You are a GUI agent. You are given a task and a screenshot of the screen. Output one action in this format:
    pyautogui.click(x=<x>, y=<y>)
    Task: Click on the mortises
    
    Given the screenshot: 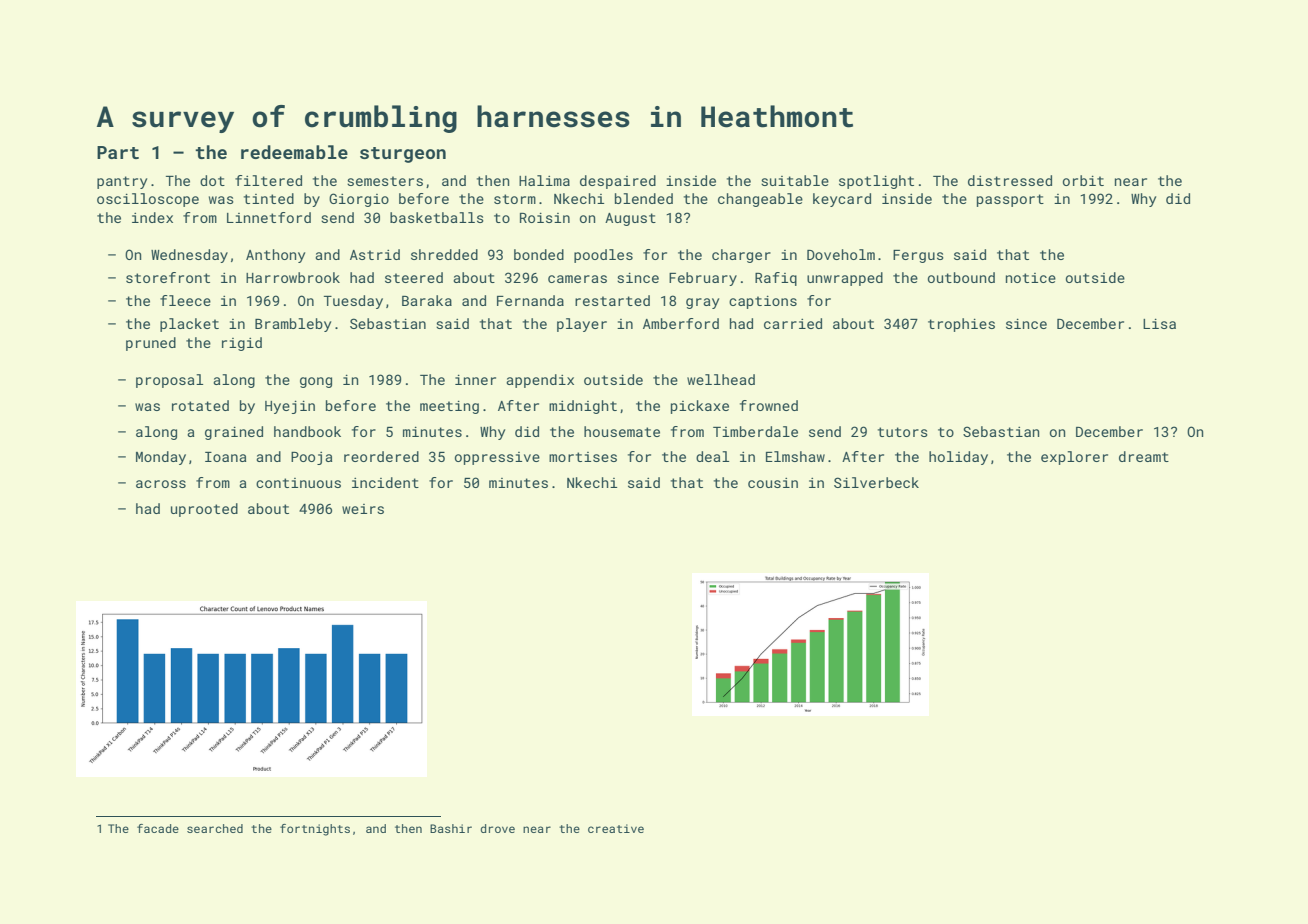 What is the action you would take?
    pyautogui.click(x=583, y=457)
